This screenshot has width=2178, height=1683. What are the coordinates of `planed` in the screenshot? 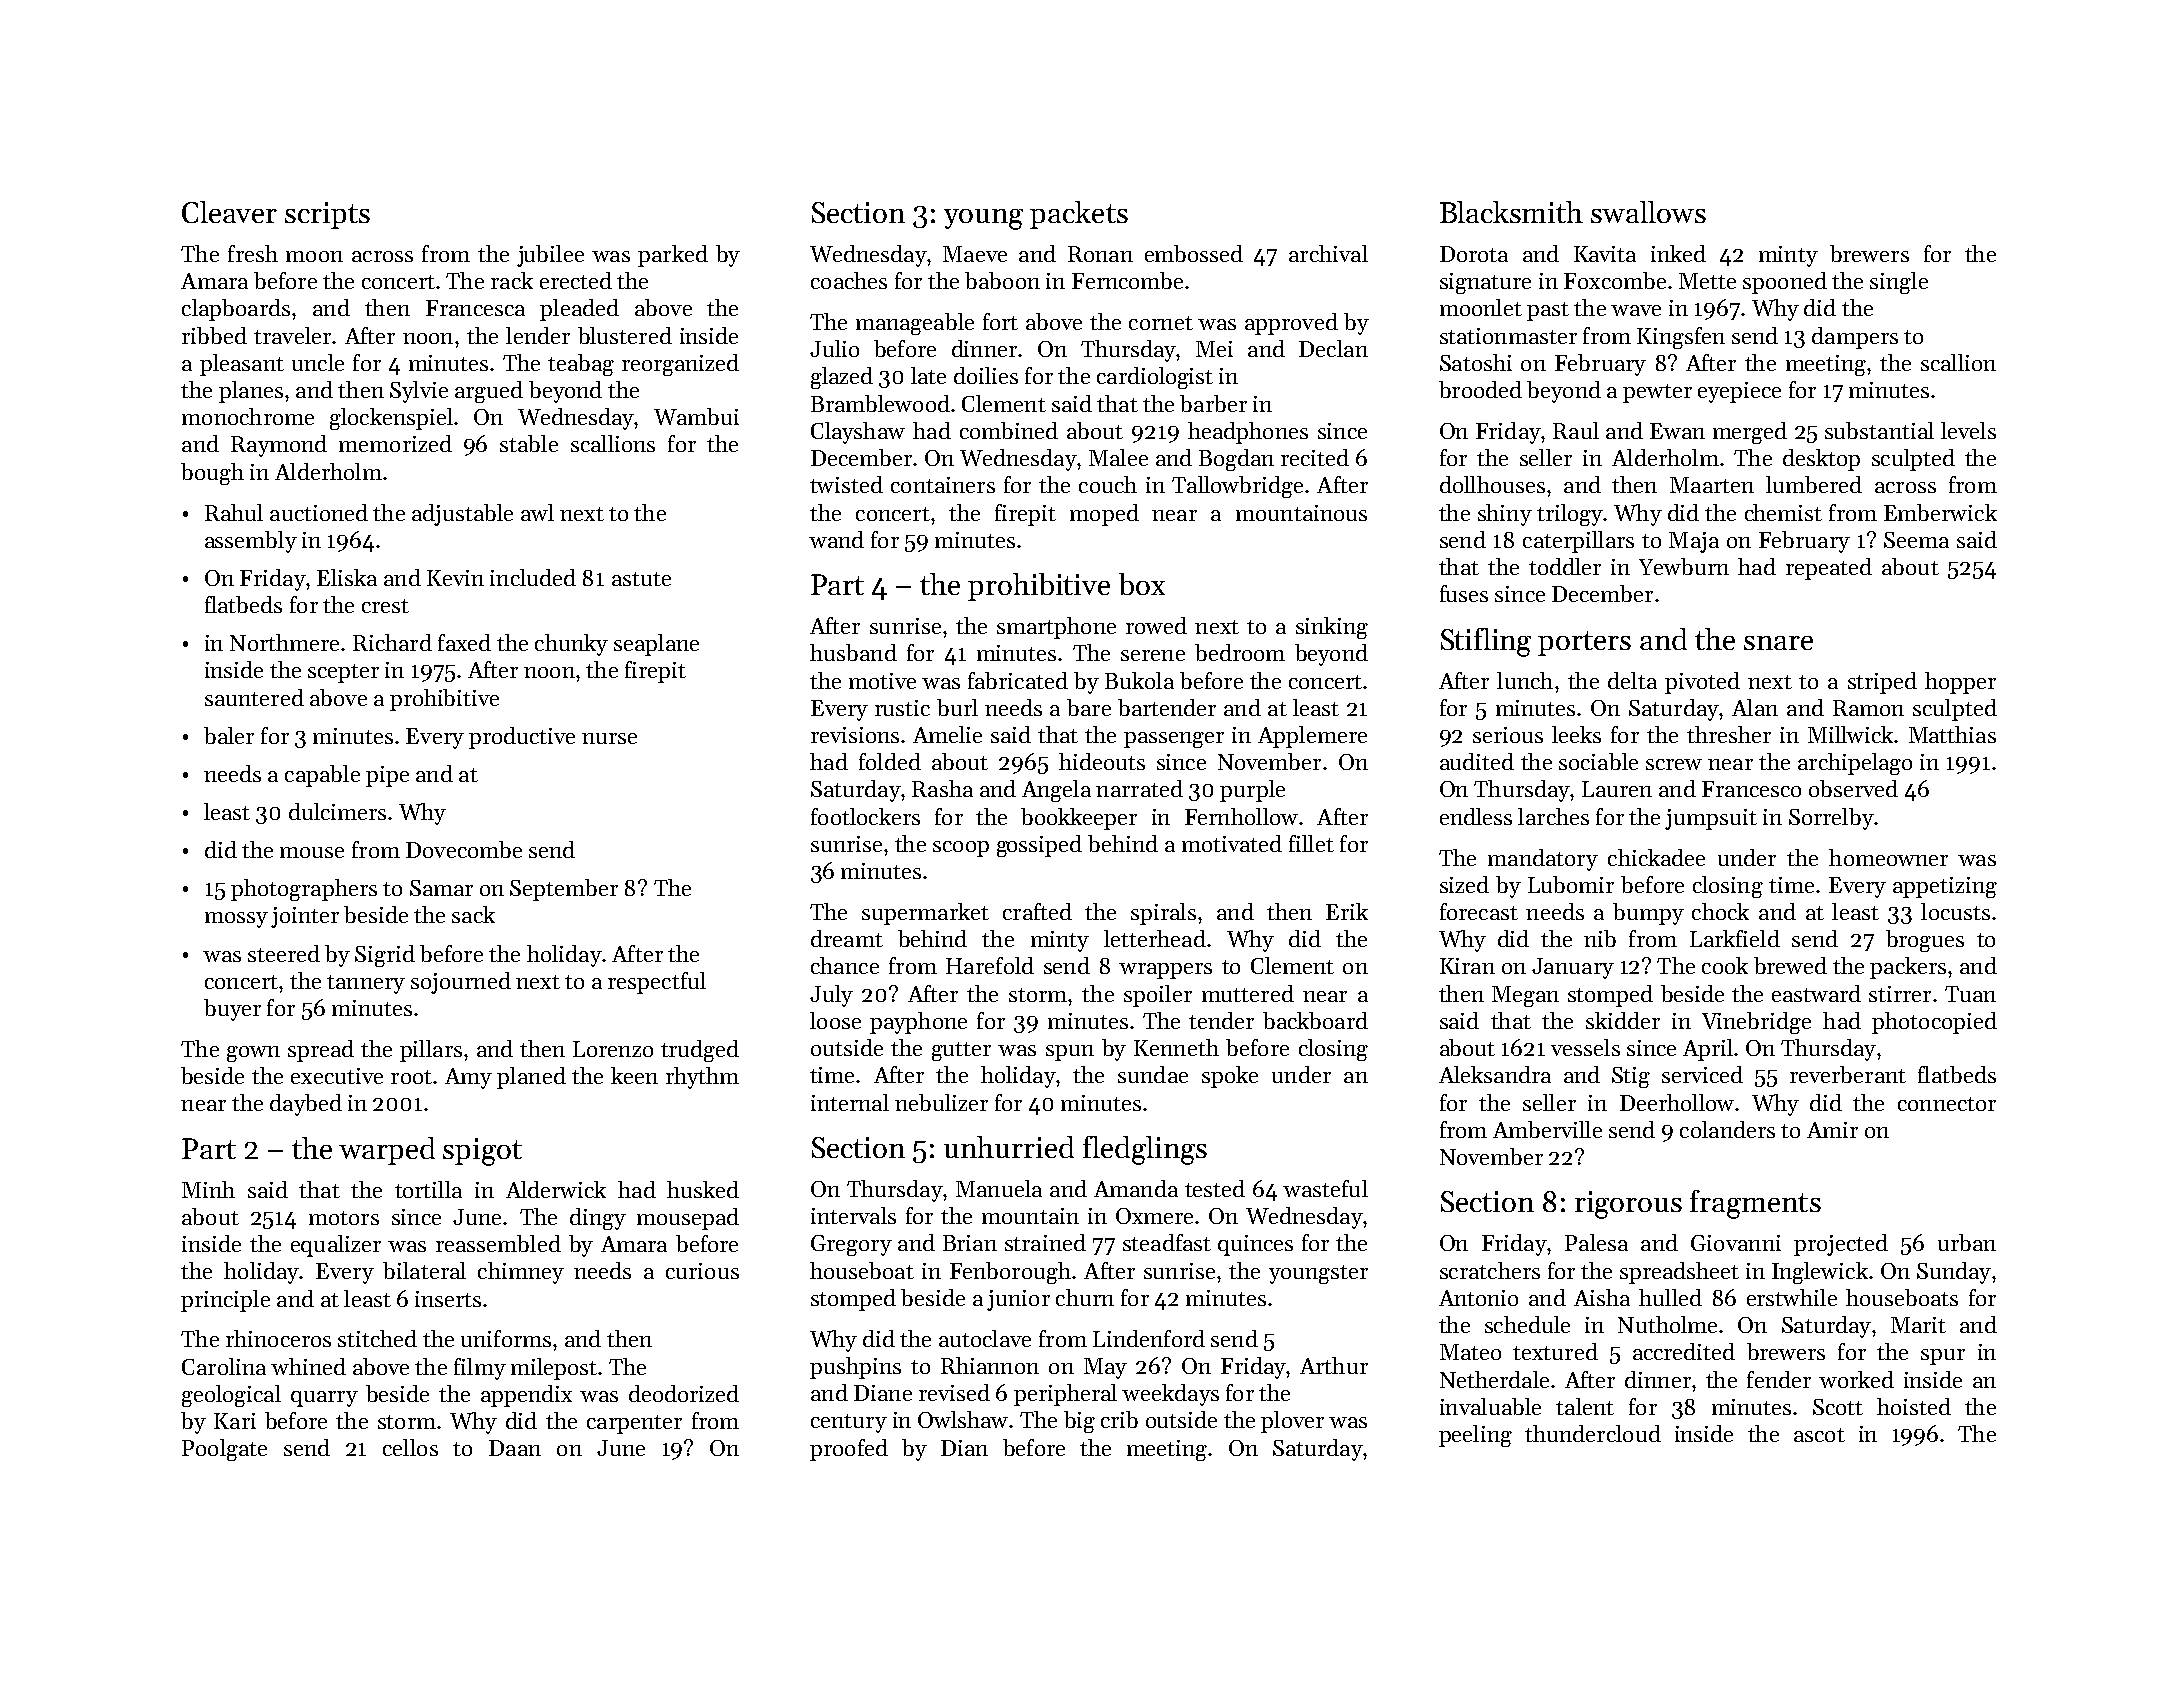 It's located at (531, 1078).
